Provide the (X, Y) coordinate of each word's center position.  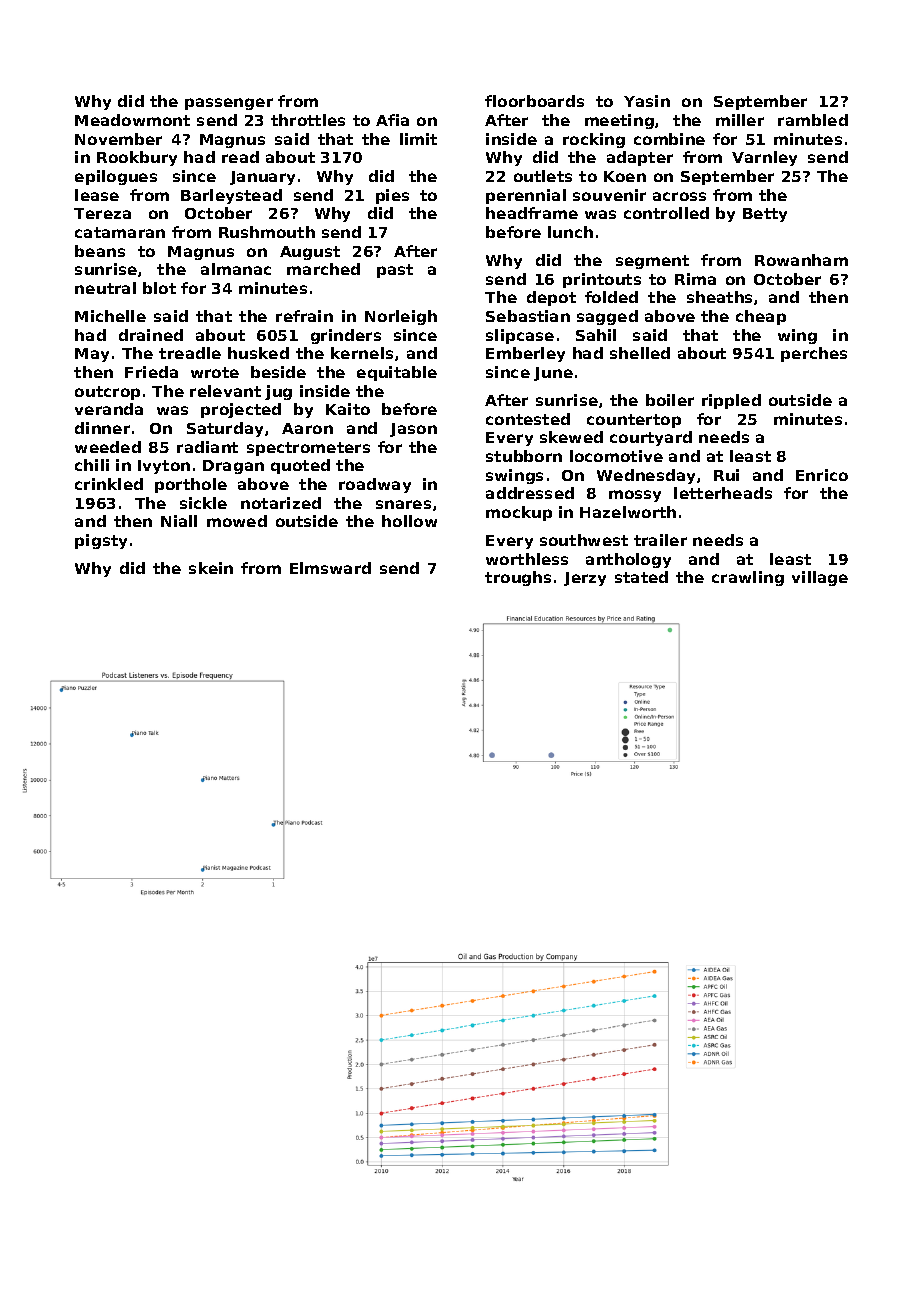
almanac (236, 269)
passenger (229, 104)
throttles (308, 120)
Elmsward (330, 568)
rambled (813, 120)
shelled (640, 353)
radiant (207, 447)
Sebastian (528, 316)
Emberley (525, 354)
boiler (670, 400)
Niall (179, 521)
